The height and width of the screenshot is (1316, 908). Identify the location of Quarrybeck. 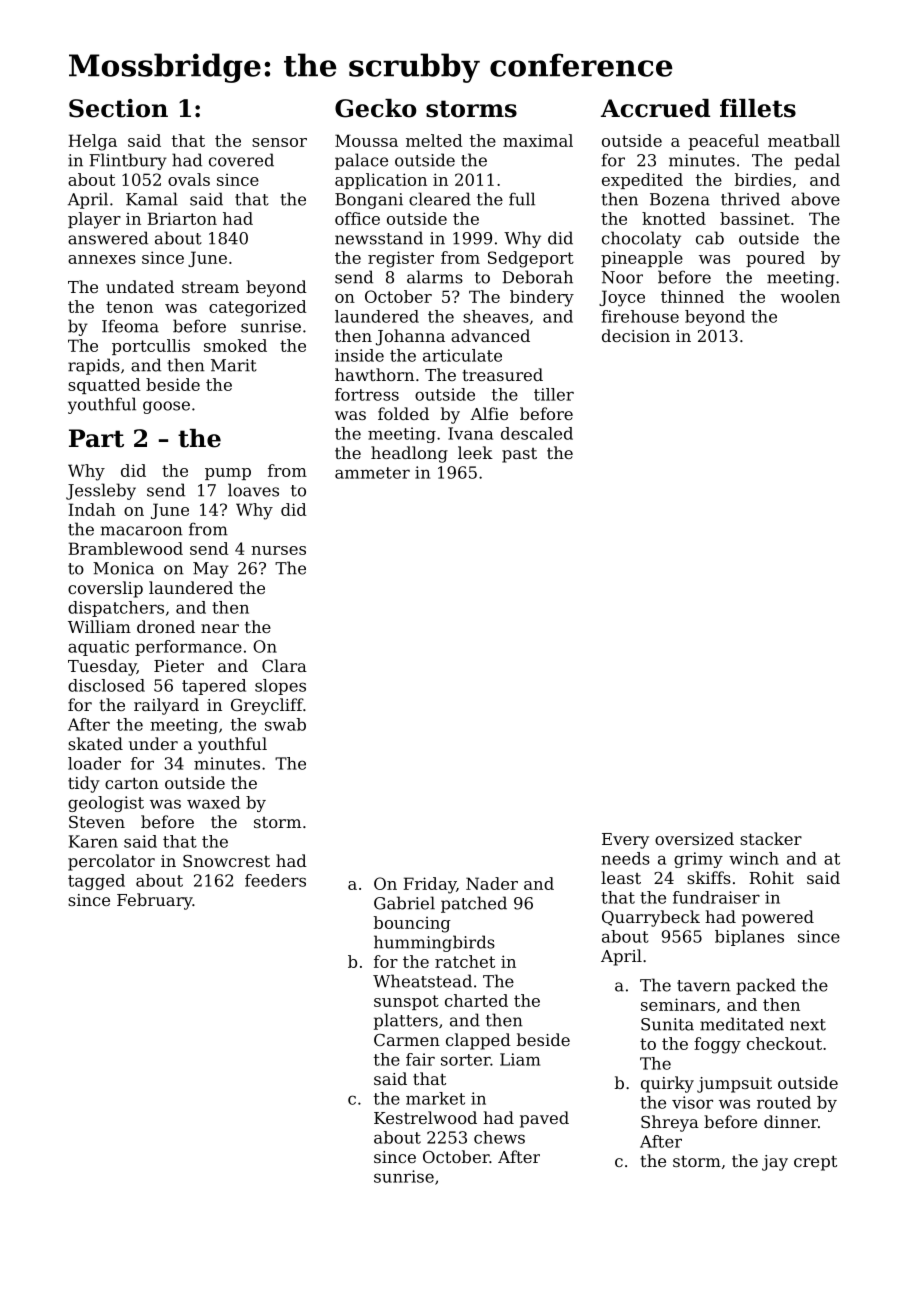
(651, 918).
